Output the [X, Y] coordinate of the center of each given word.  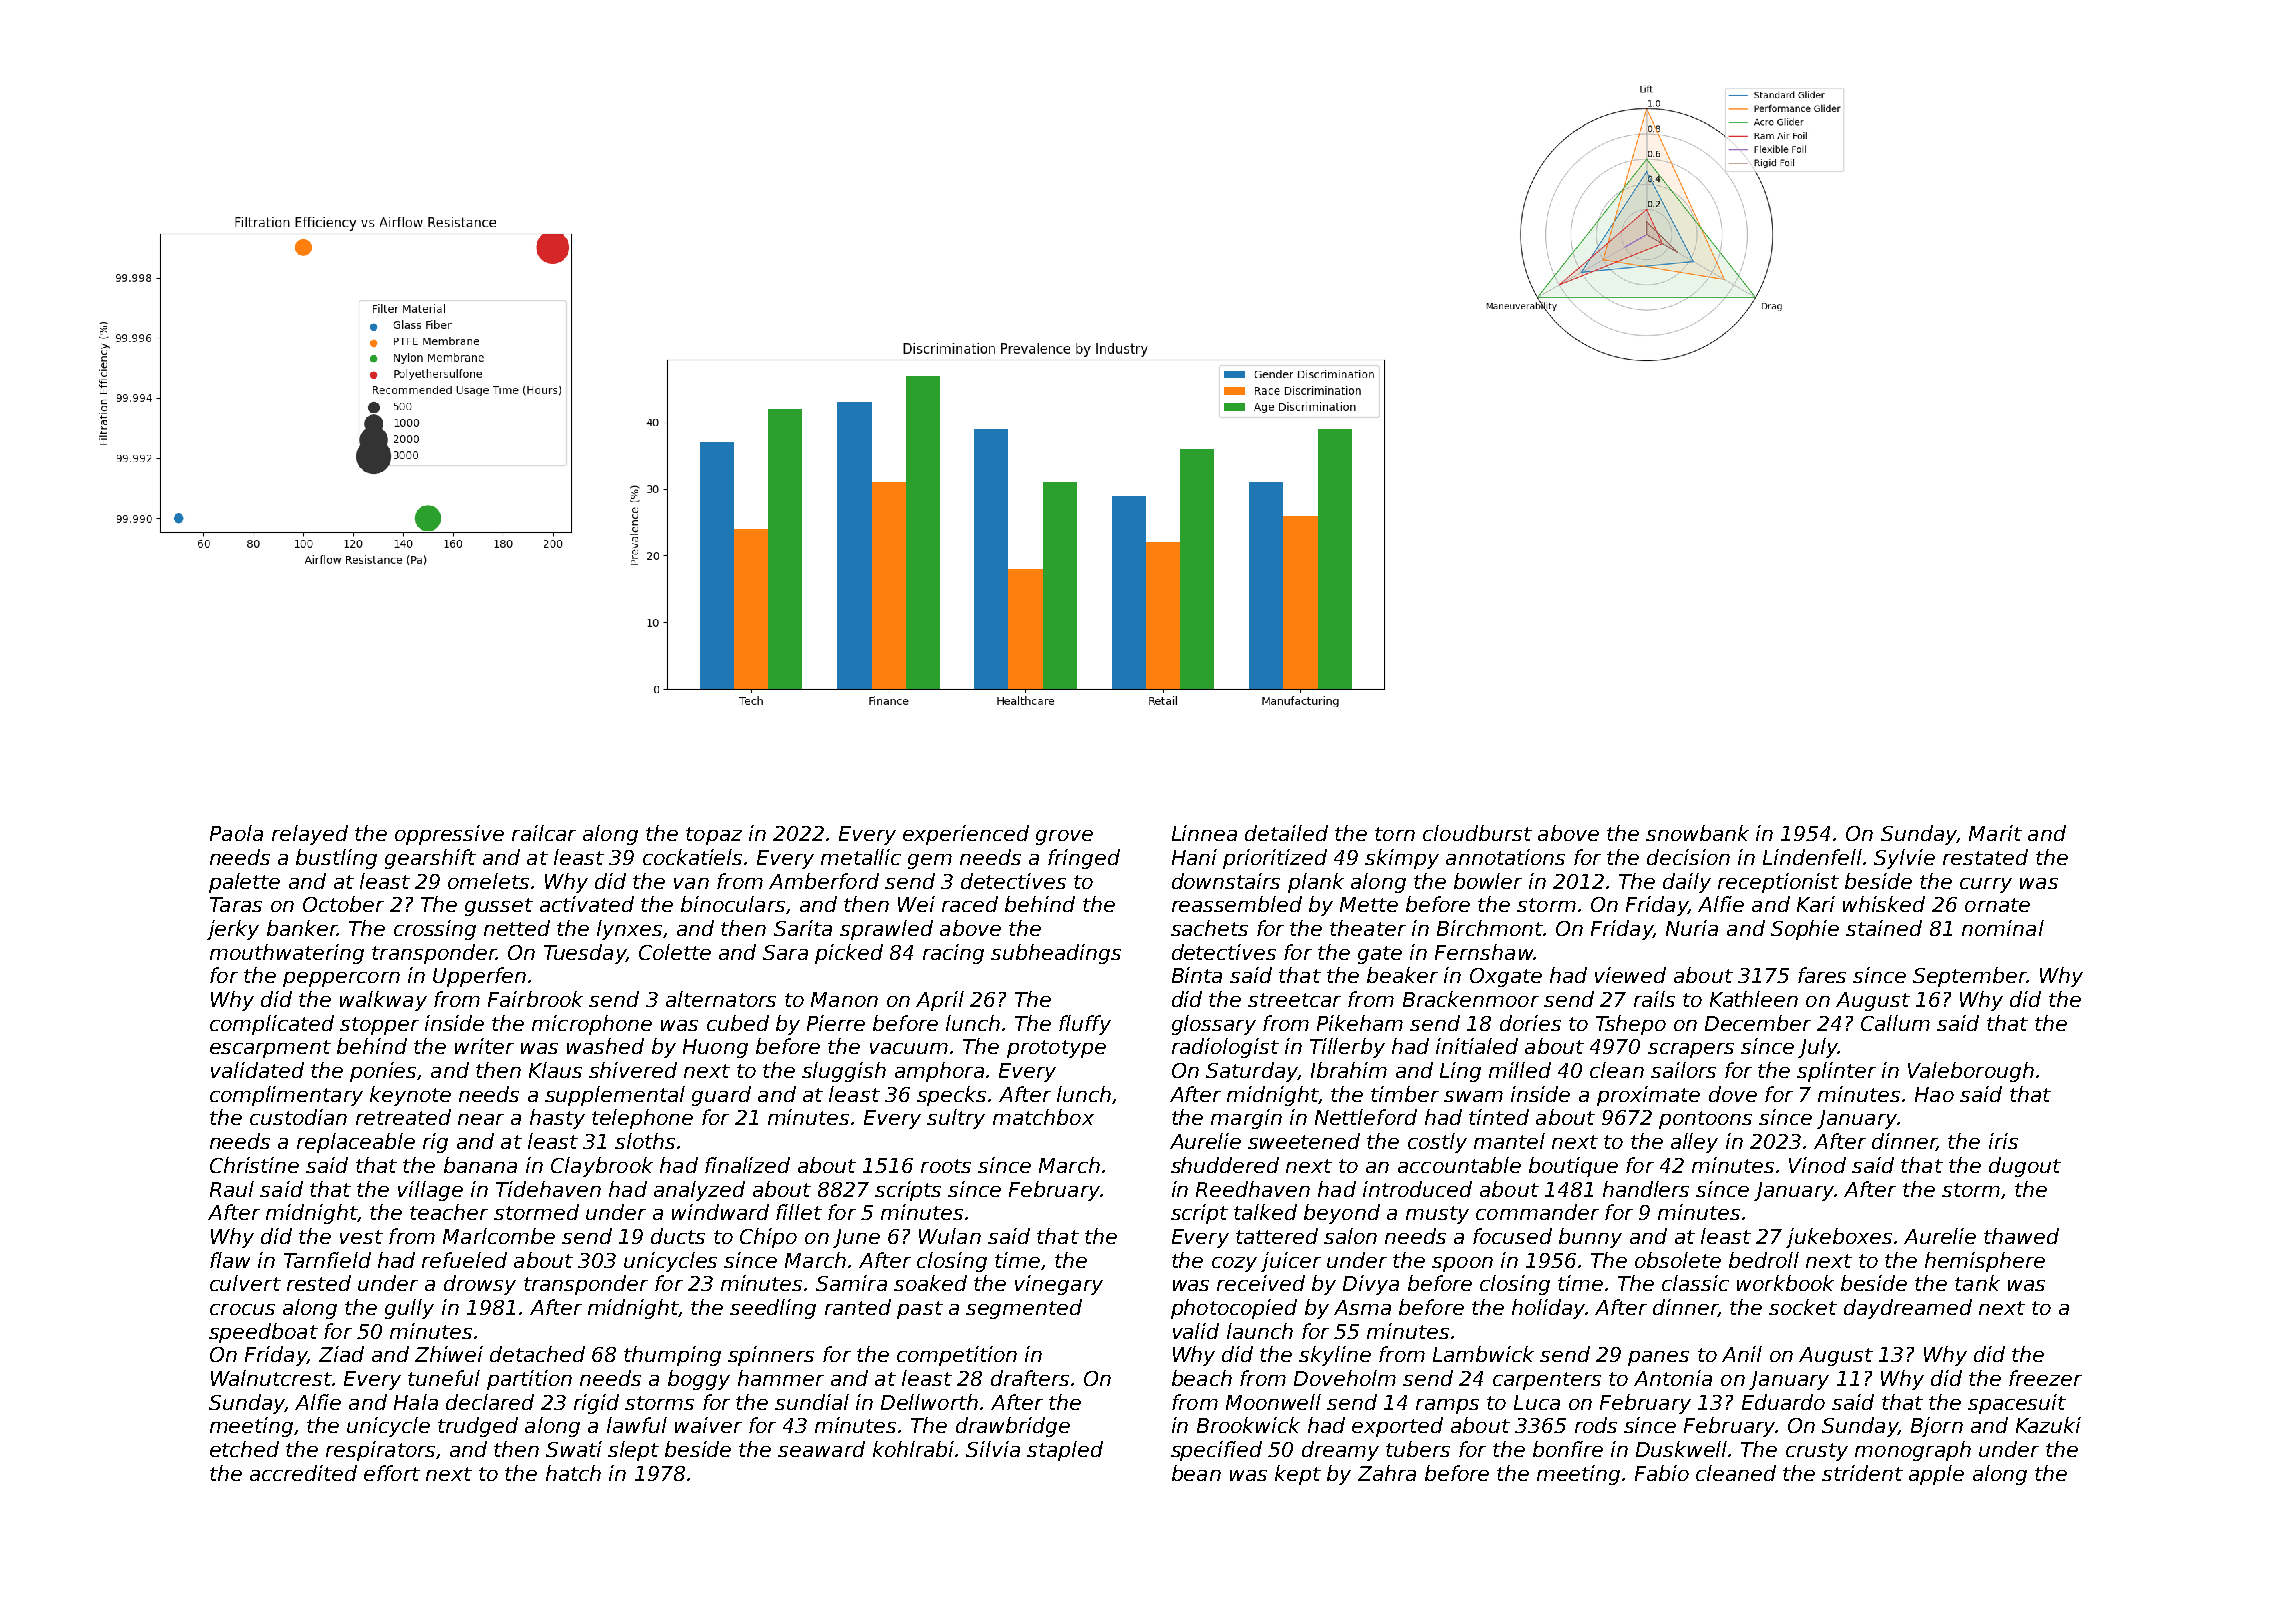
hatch [573, 1473]
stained [1884, 928]
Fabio [1662, 1473]
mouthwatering [287, 954]
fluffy [1085, 1025]
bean [1196, 1473]
